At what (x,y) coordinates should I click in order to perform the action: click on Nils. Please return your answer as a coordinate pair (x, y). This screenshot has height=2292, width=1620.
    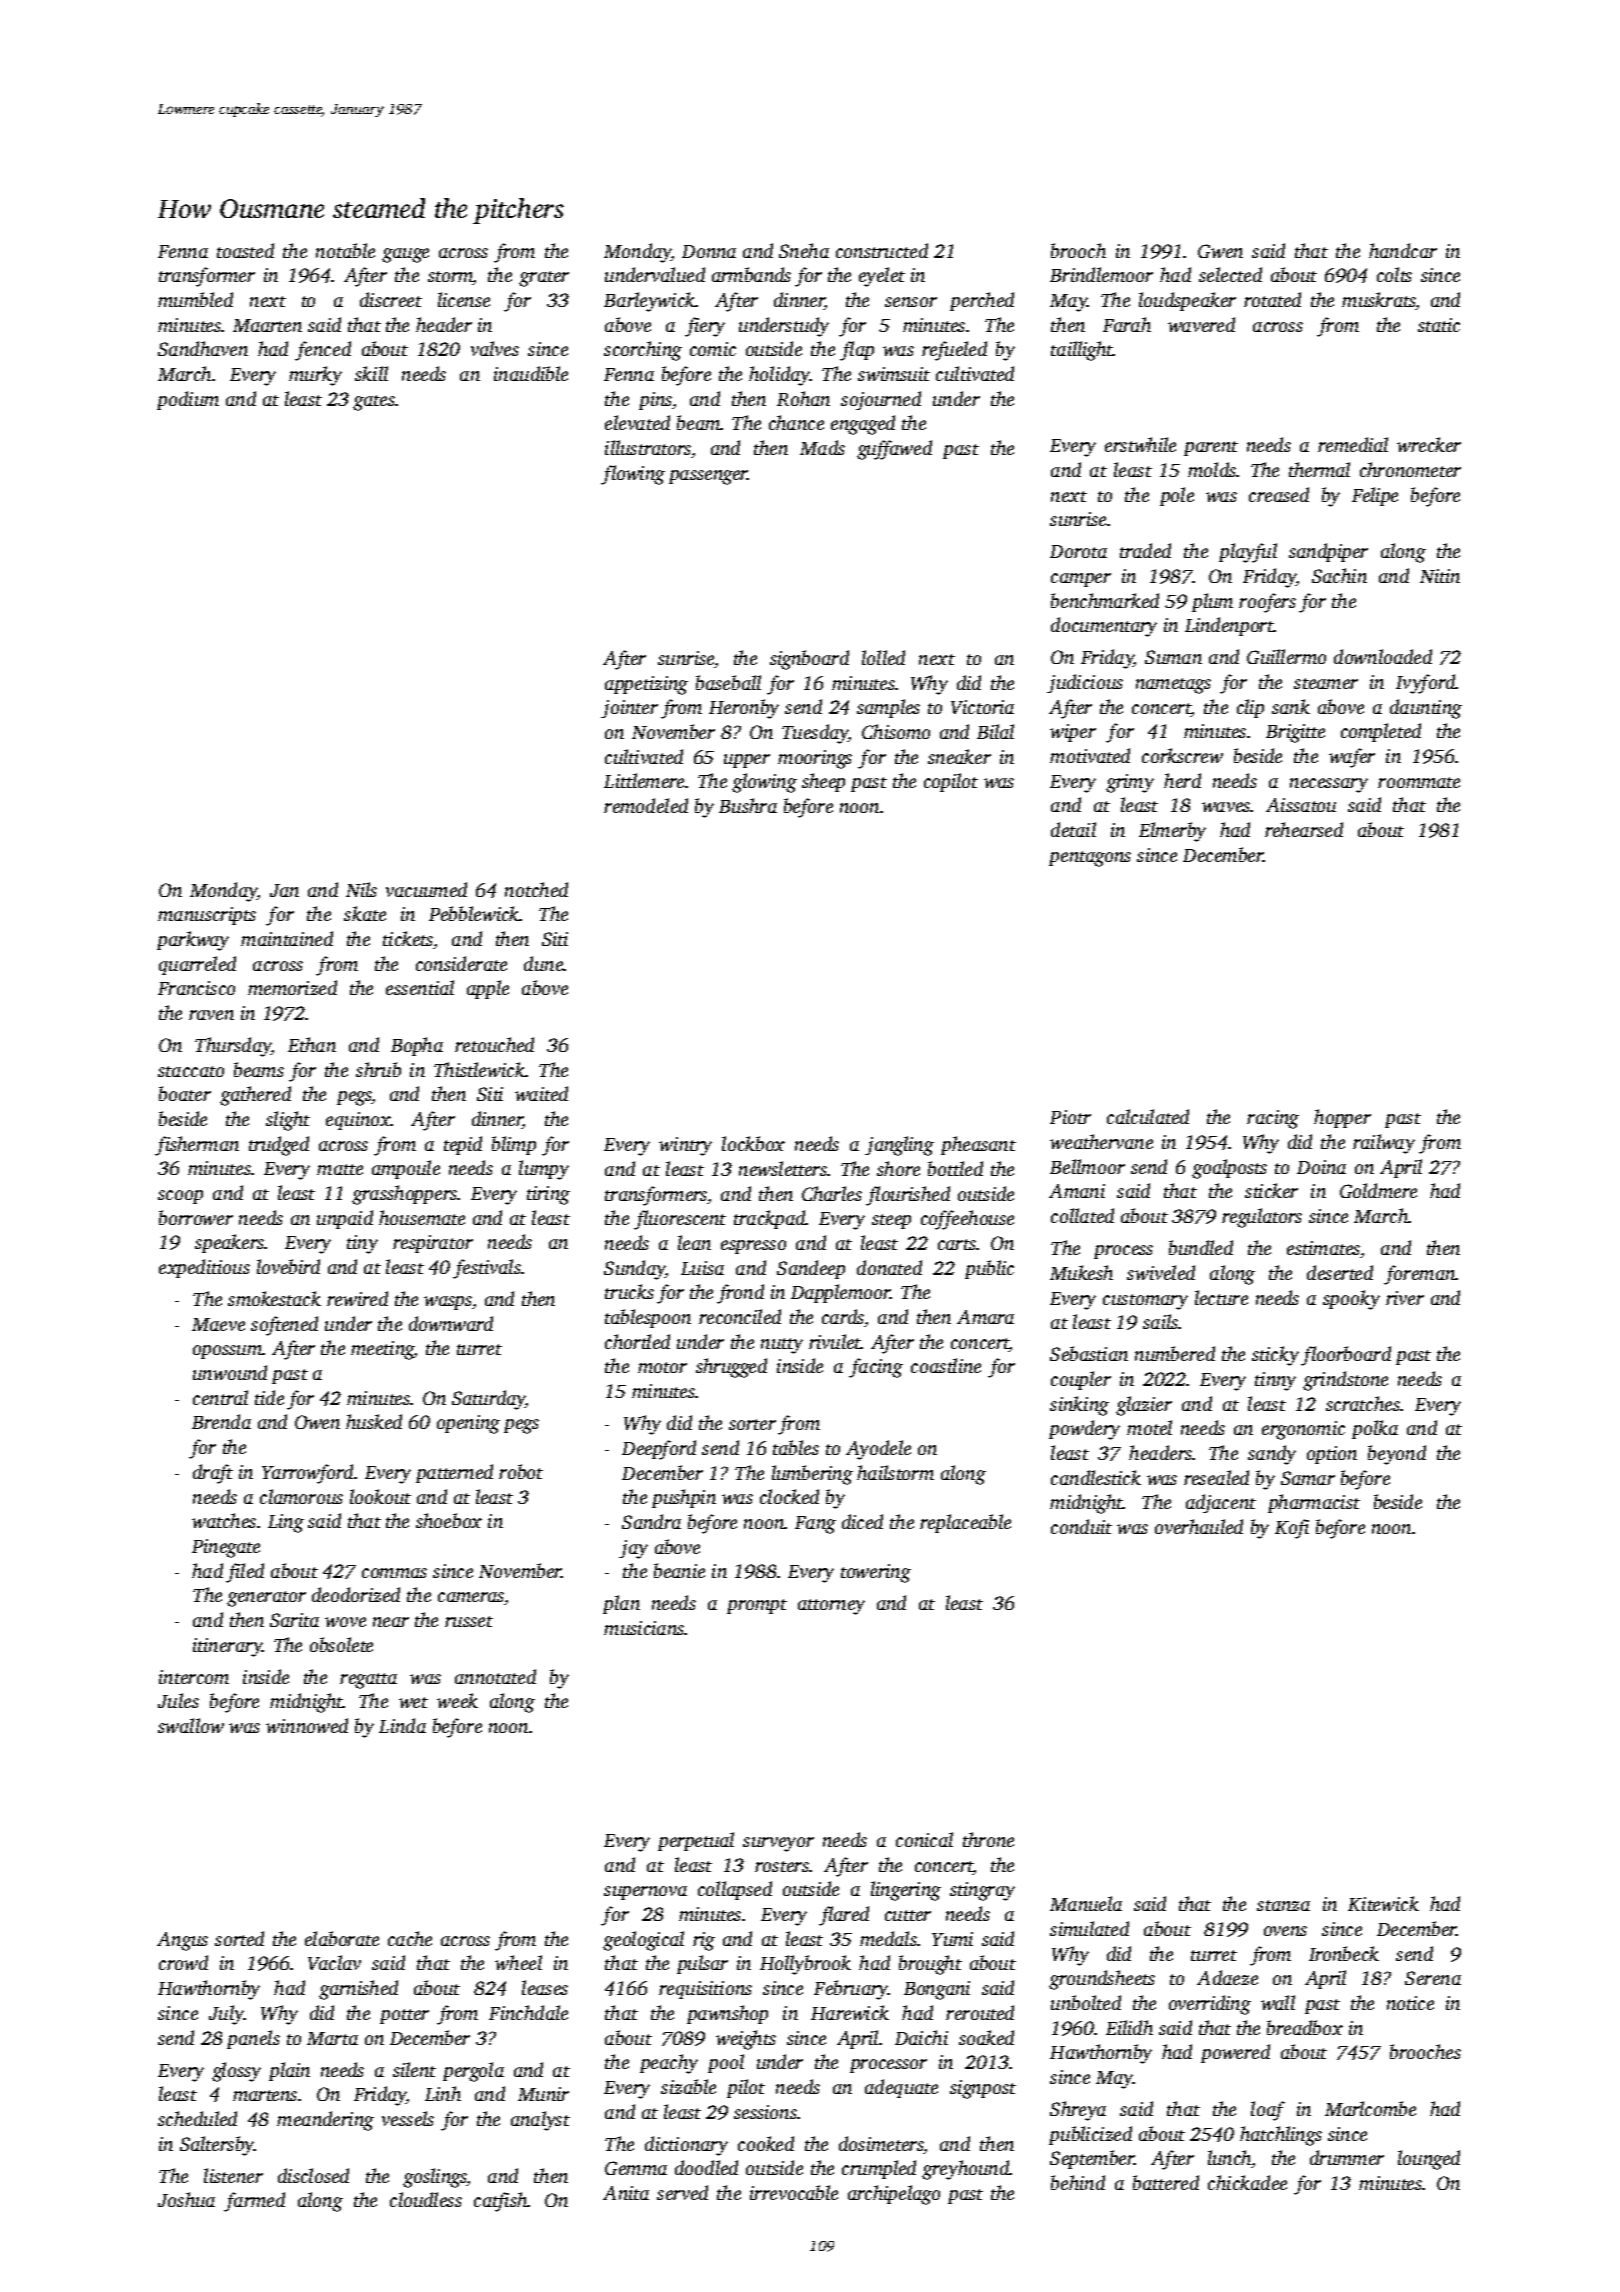
    Looking at the image, I should click on (361, 889).
